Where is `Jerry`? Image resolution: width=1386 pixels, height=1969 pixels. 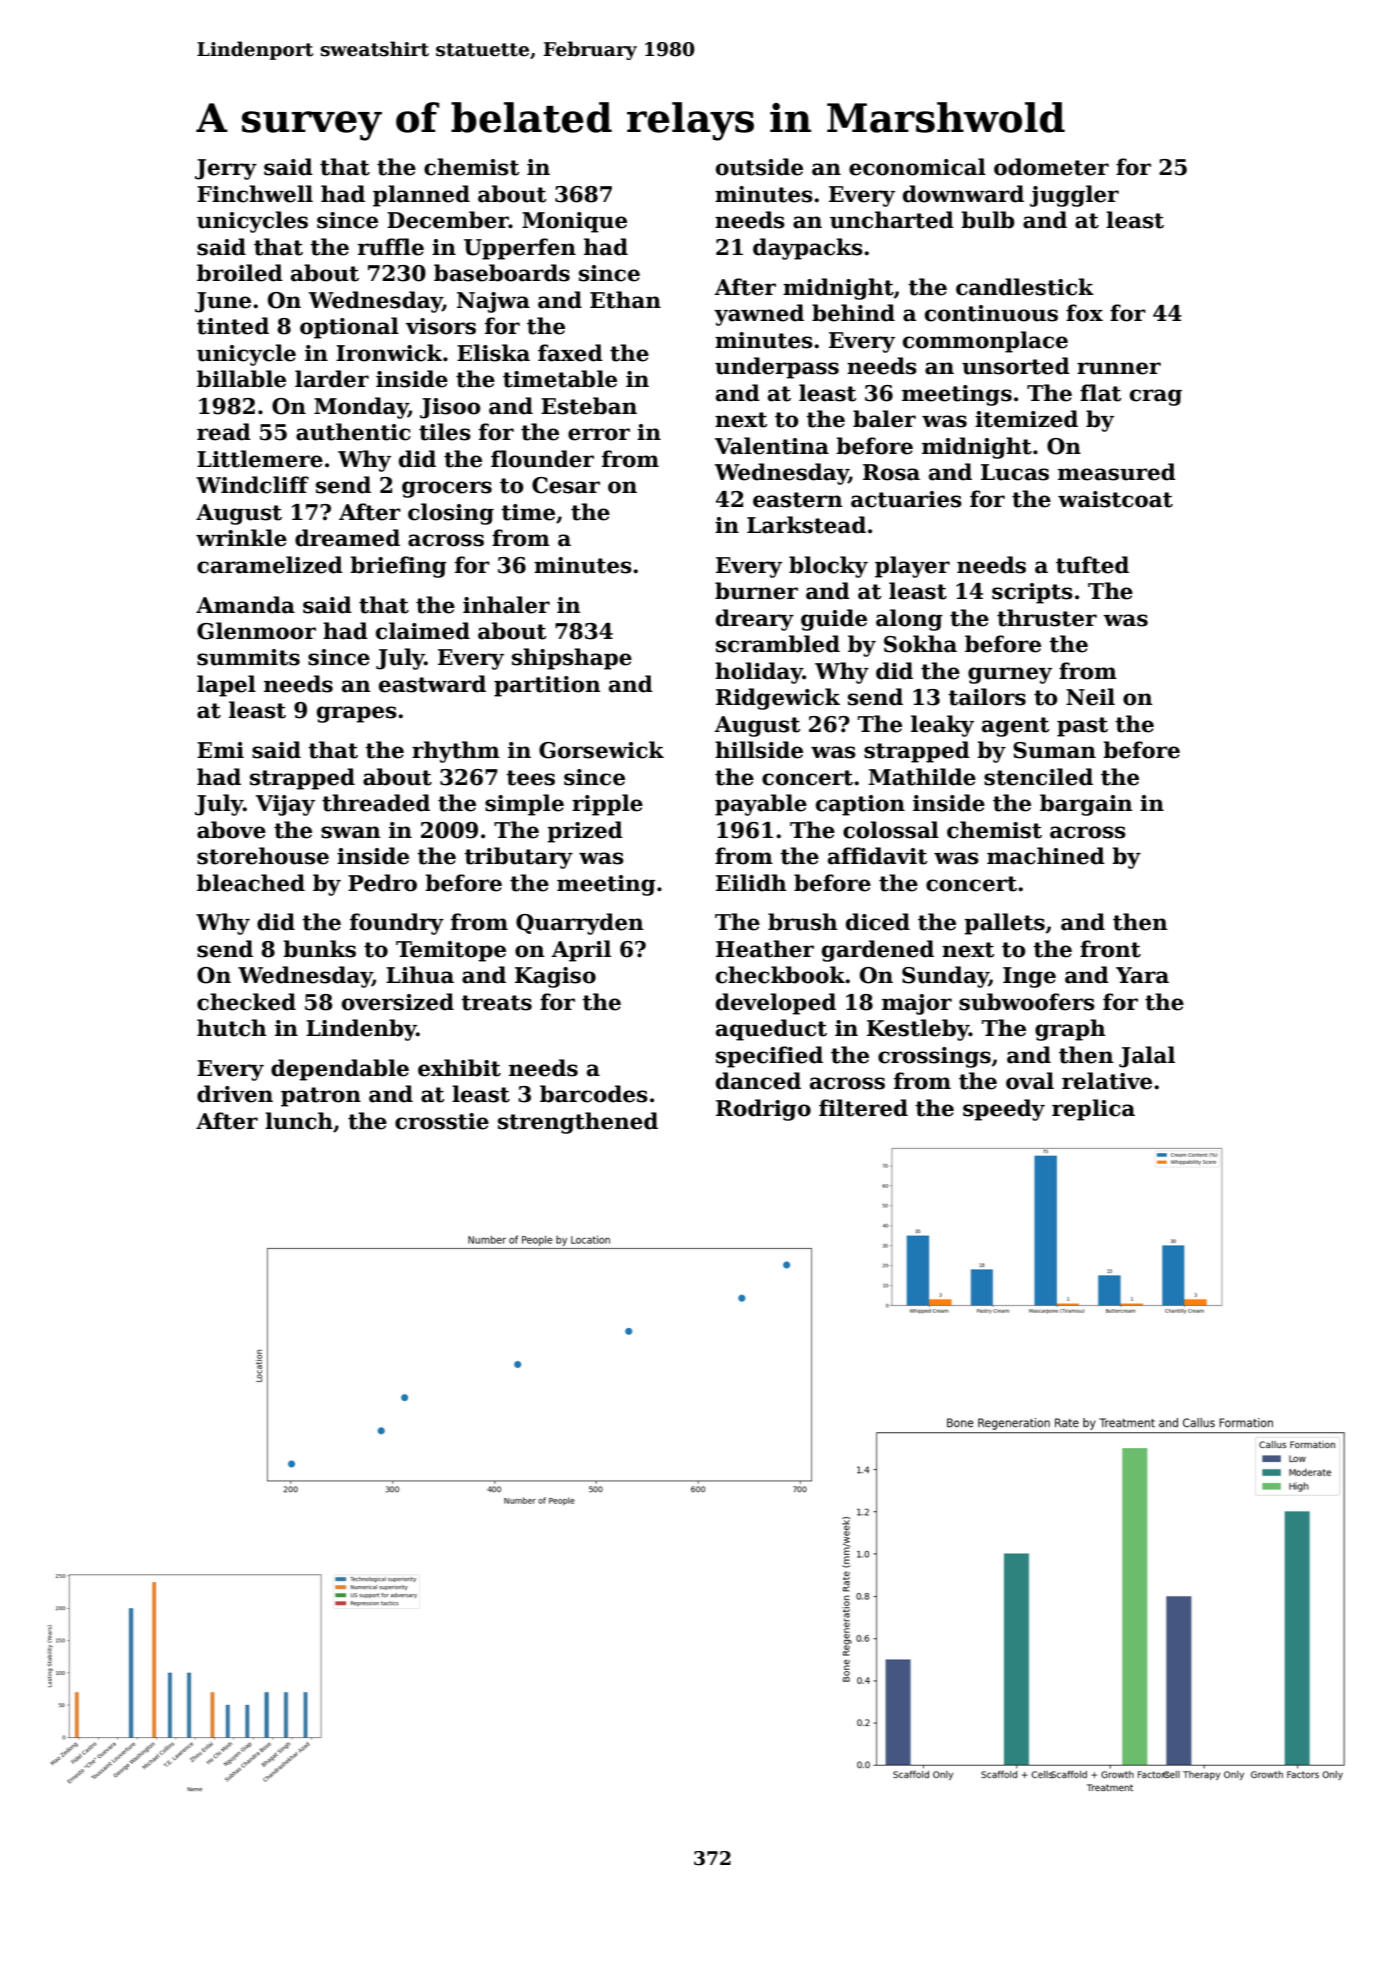
Jerry is located at coordinates (226, 169).
